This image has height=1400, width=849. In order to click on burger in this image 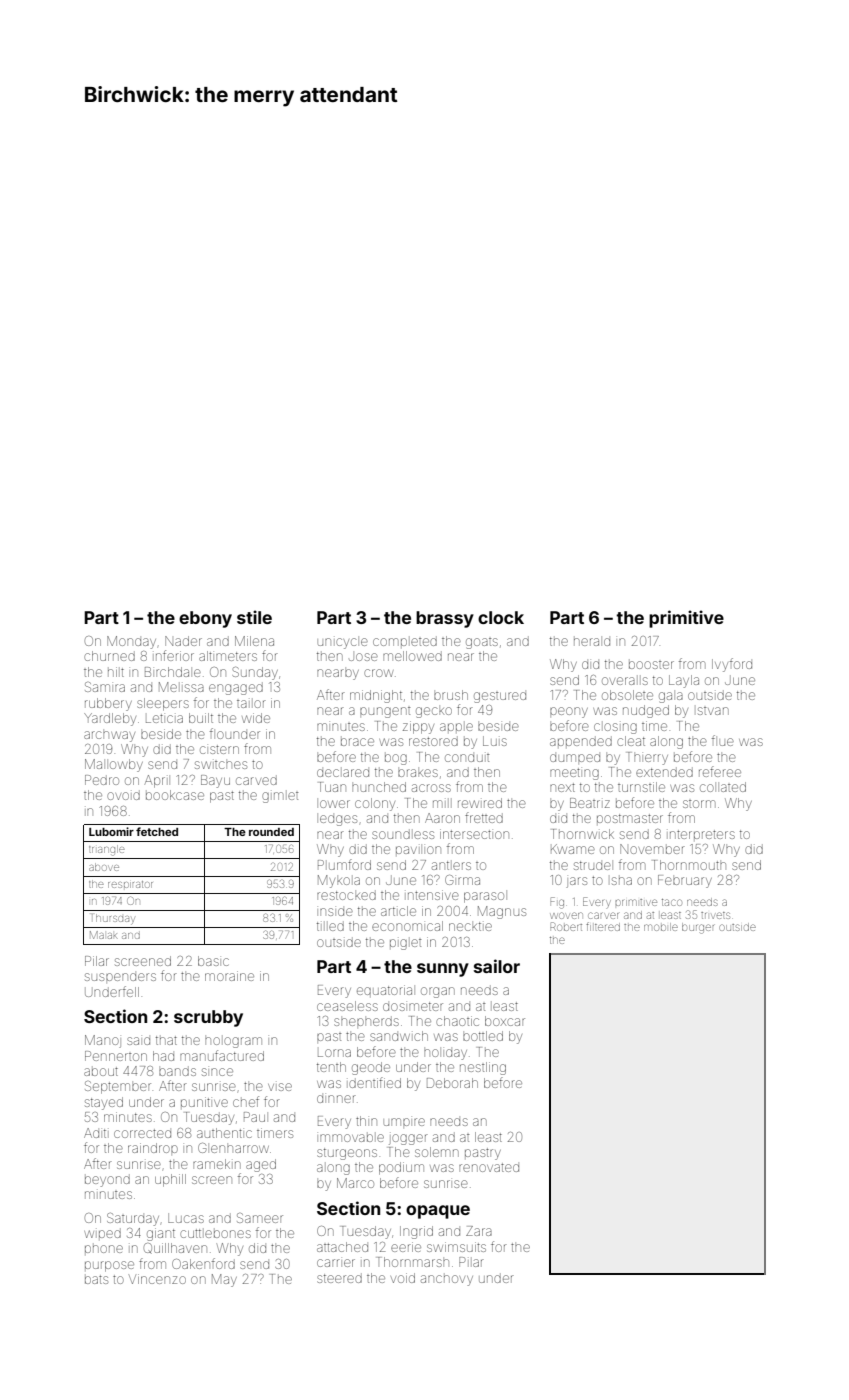, I will do `click(698, 928)`.
